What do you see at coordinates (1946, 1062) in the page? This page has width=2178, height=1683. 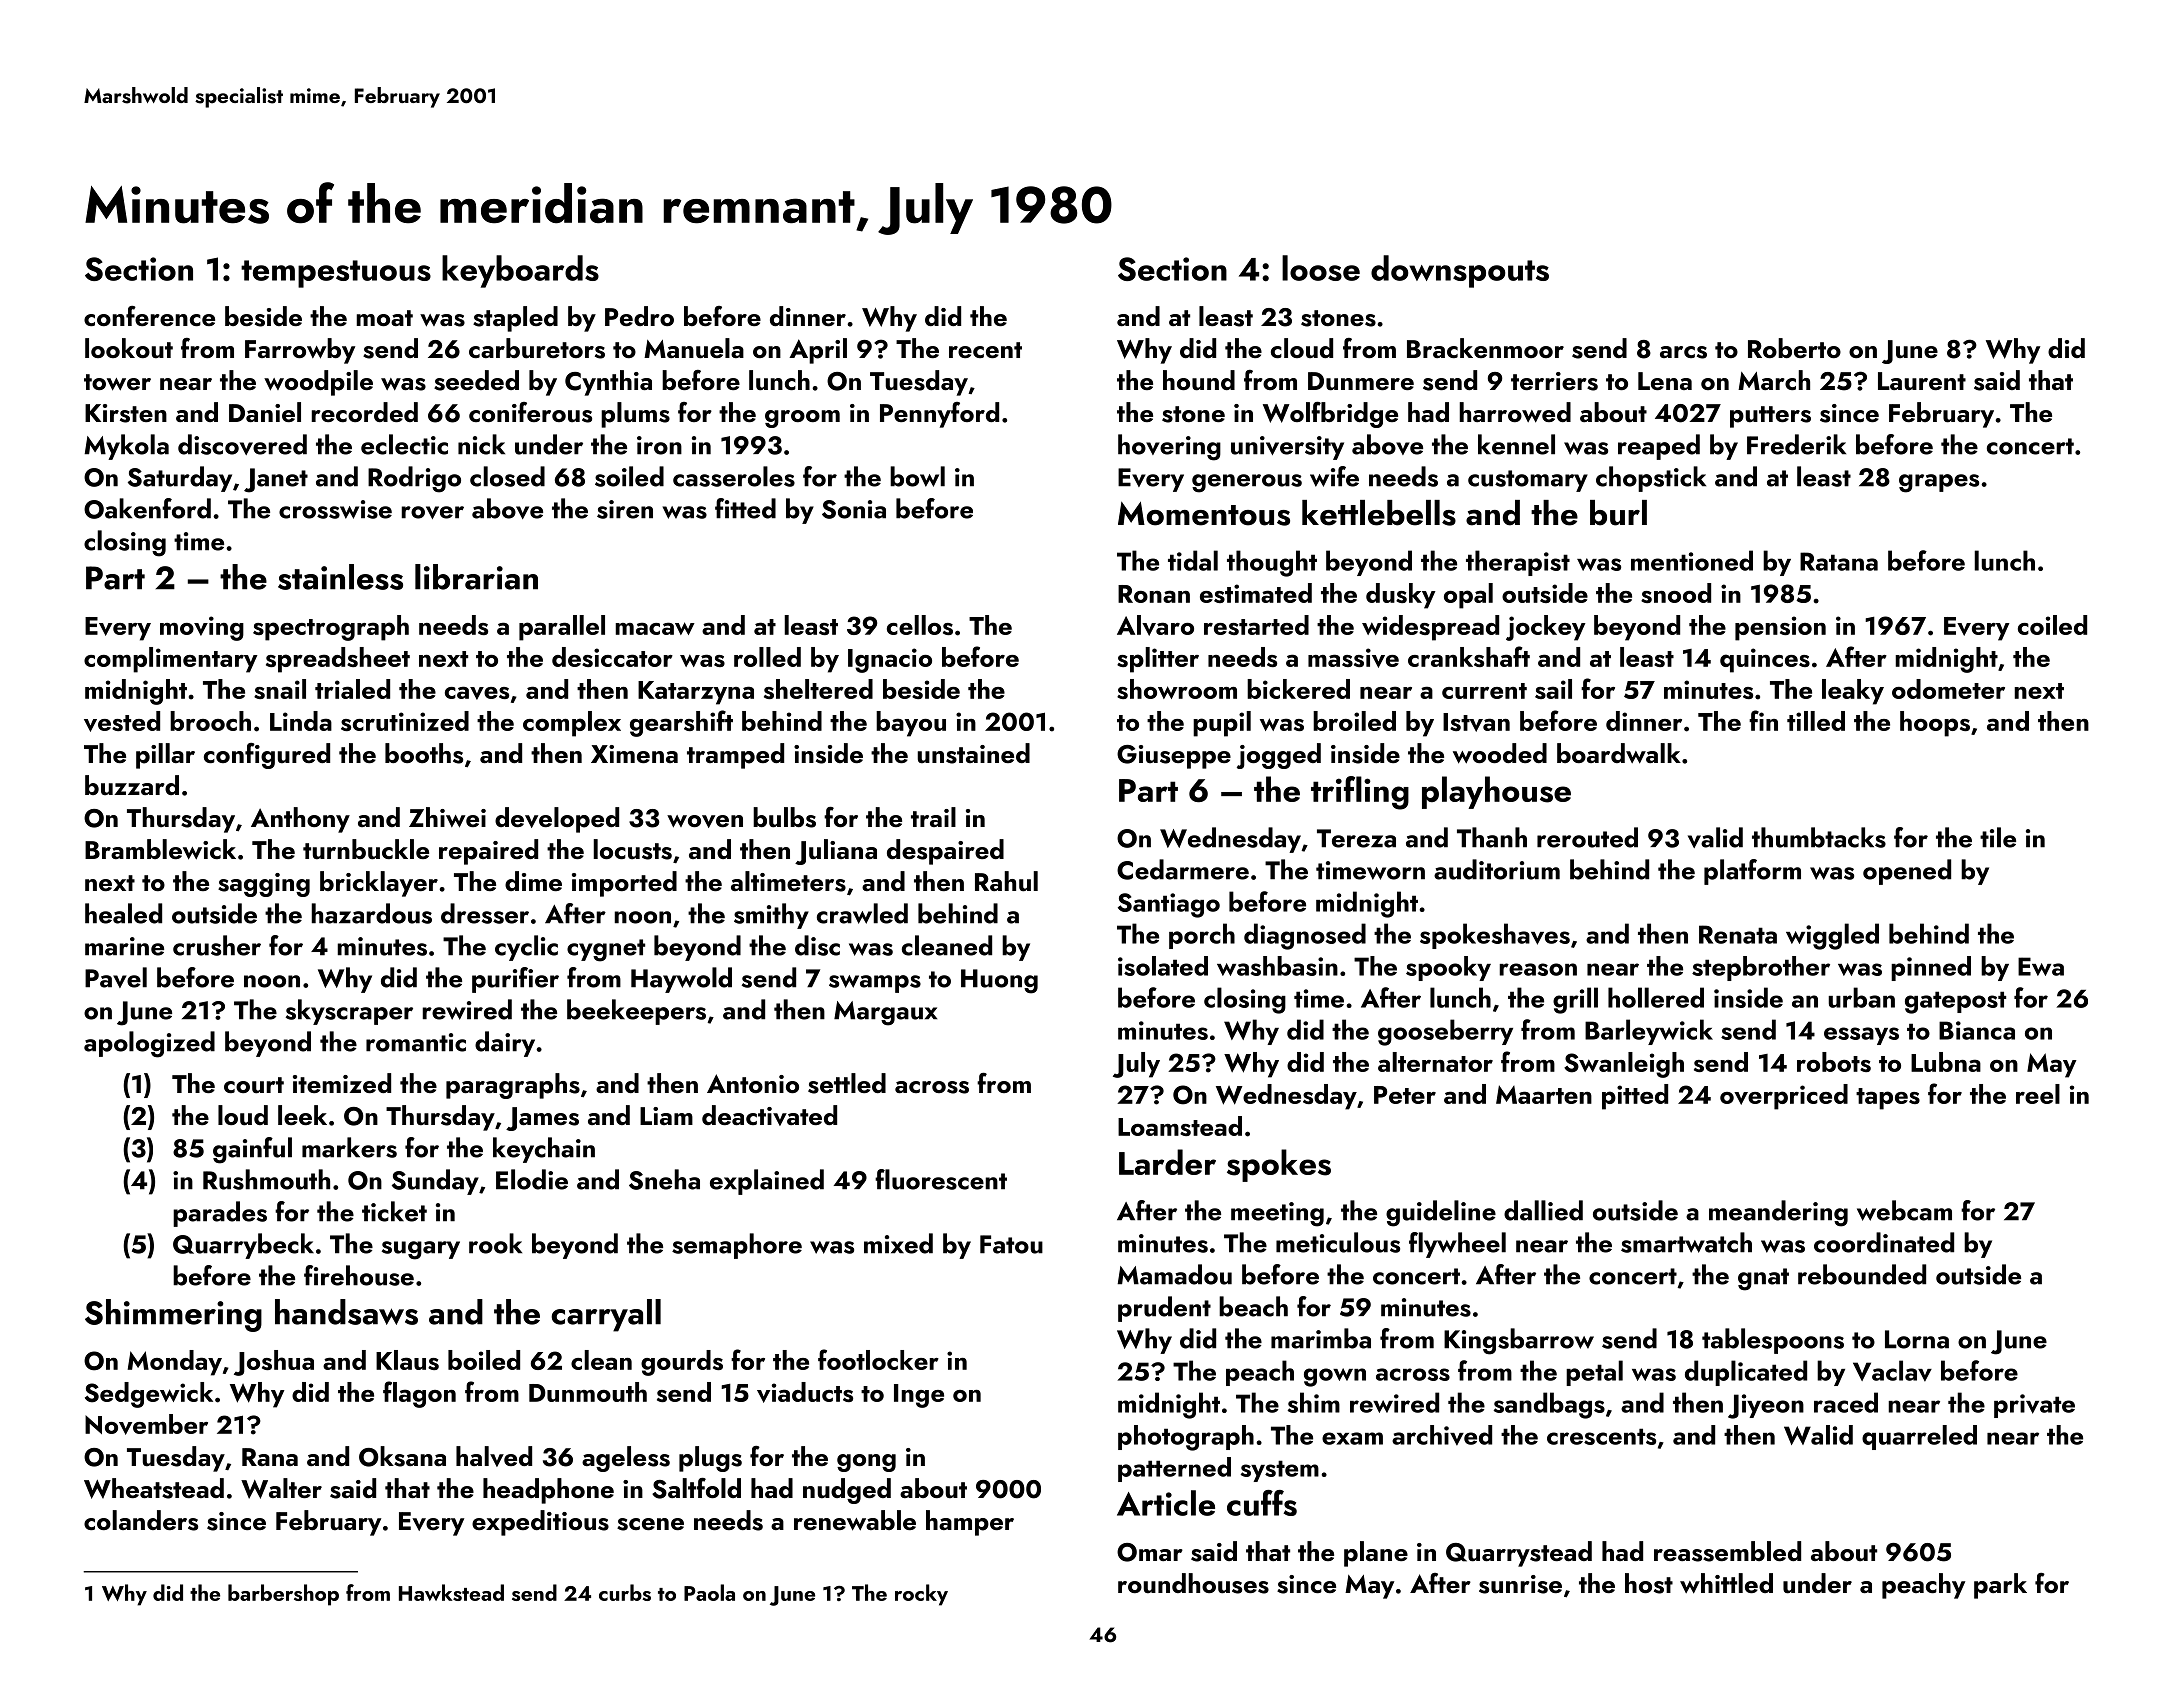 I see `Lubna` at bounding box center [1946, 1062].
